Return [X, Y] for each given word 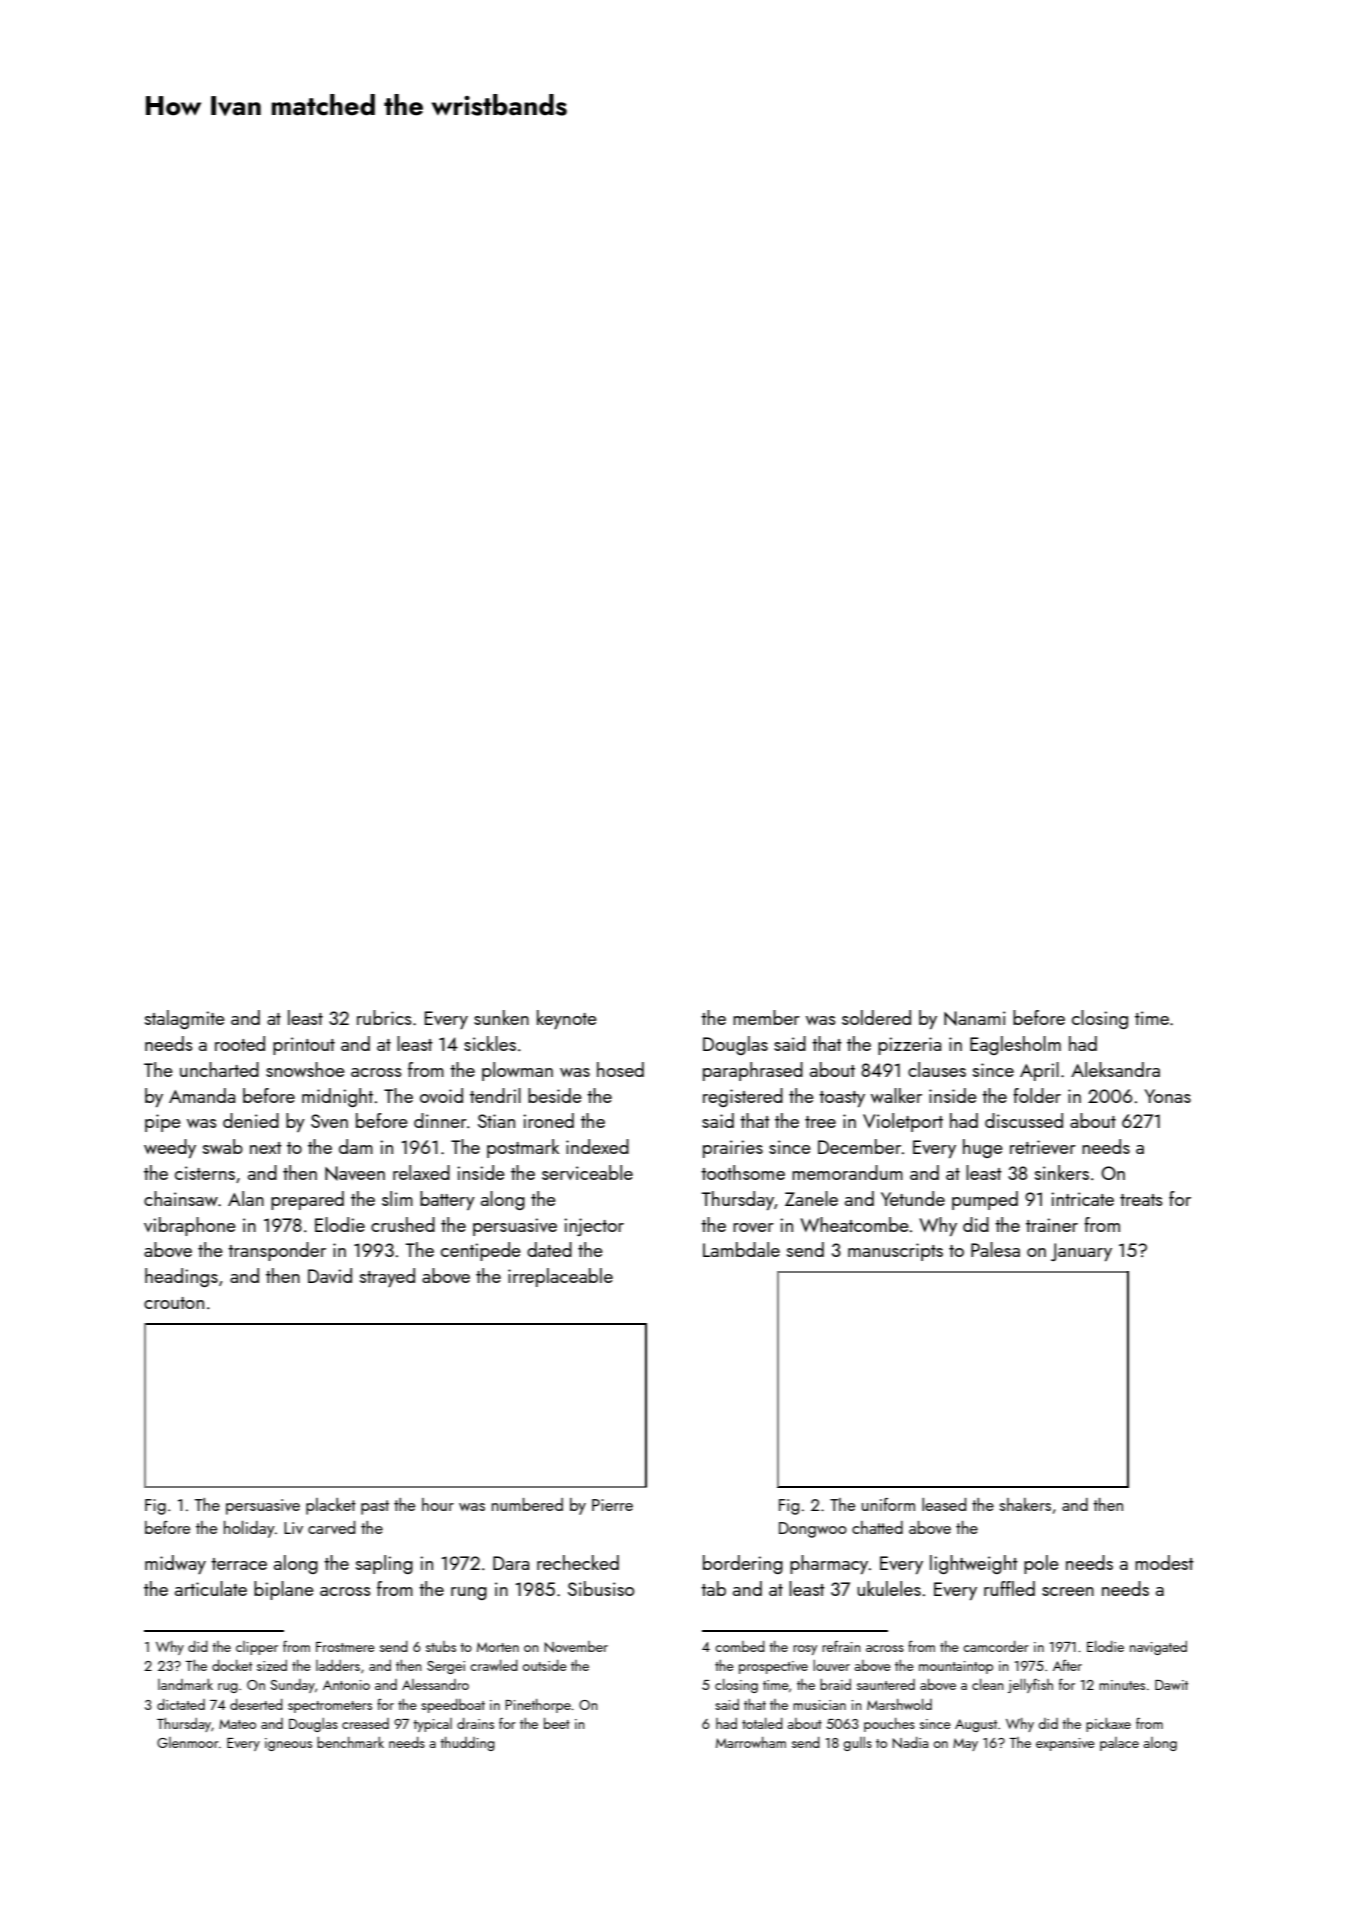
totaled [762, 1723]
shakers [1025, 1504]
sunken [501, 1017]
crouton [174, 1303]
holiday [249, 1529]
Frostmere [345, 1647]
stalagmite [185, 1019]
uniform [888, 1504]
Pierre [612, 1505]
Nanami [975, 1018]
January [1081, 1252]
